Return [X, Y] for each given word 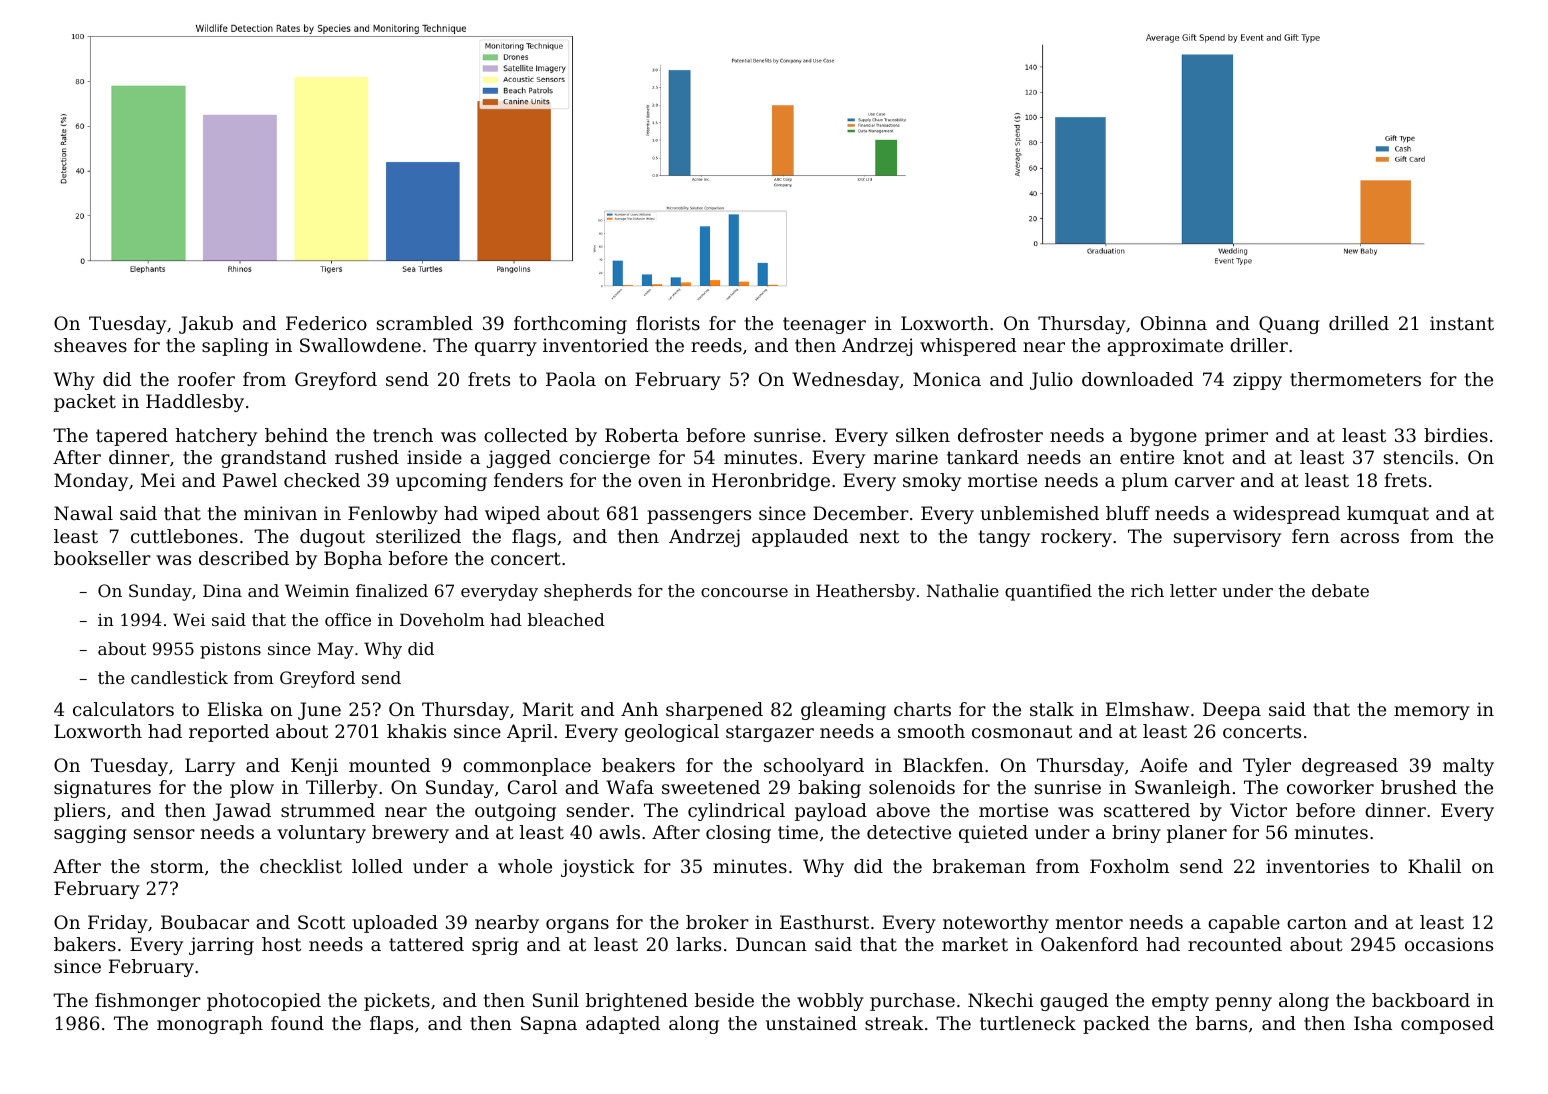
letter [1193, 590]
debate [1340, 590]
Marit [548, 709]
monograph [210, 1025]
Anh [639, 709]
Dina [222, 590]
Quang [1289, 325]
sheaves [90, 345]
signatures [102, 789]
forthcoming [570, 325]
